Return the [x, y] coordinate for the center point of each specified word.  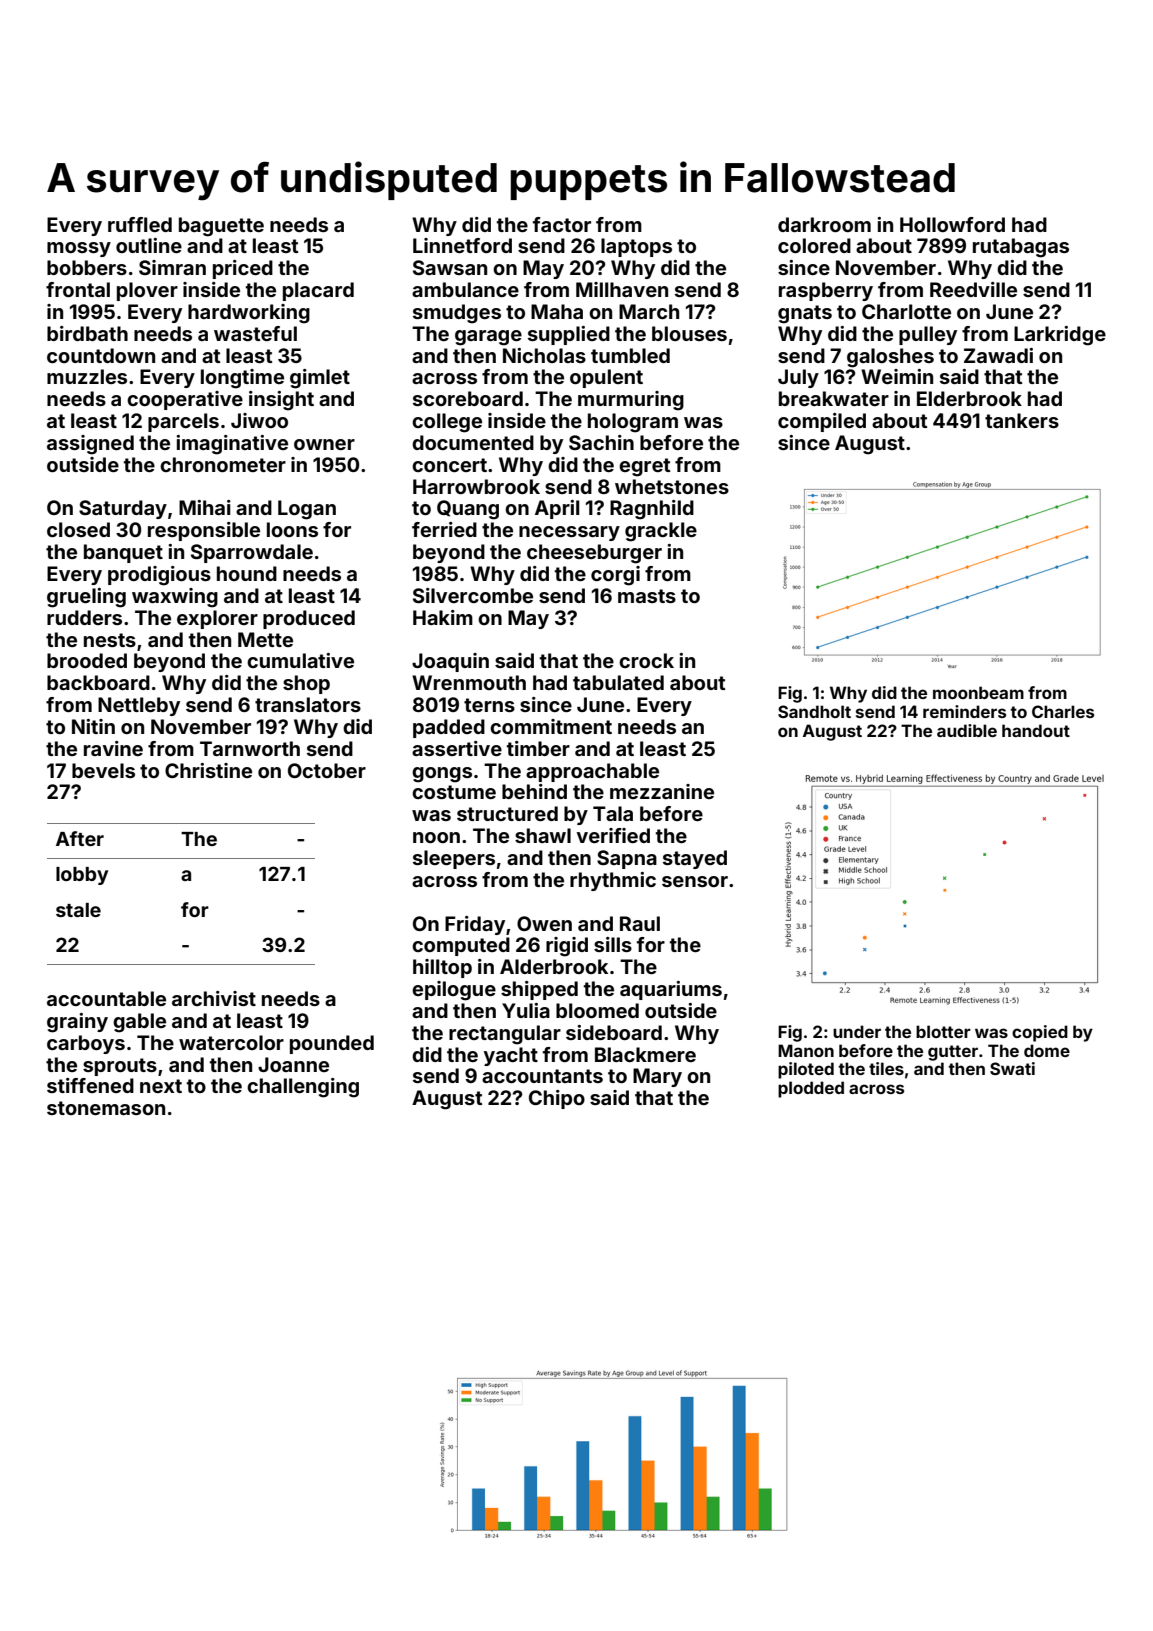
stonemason [106, 1108]
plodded [811, 1089]
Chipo [557, 1099]
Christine [208, 770]
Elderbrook [969, 398]
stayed [695, 859]
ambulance [465, 289]
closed [78, 529]
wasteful [255, 333]
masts [647, 596]
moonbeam [978, 692]
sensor [695, 881]
